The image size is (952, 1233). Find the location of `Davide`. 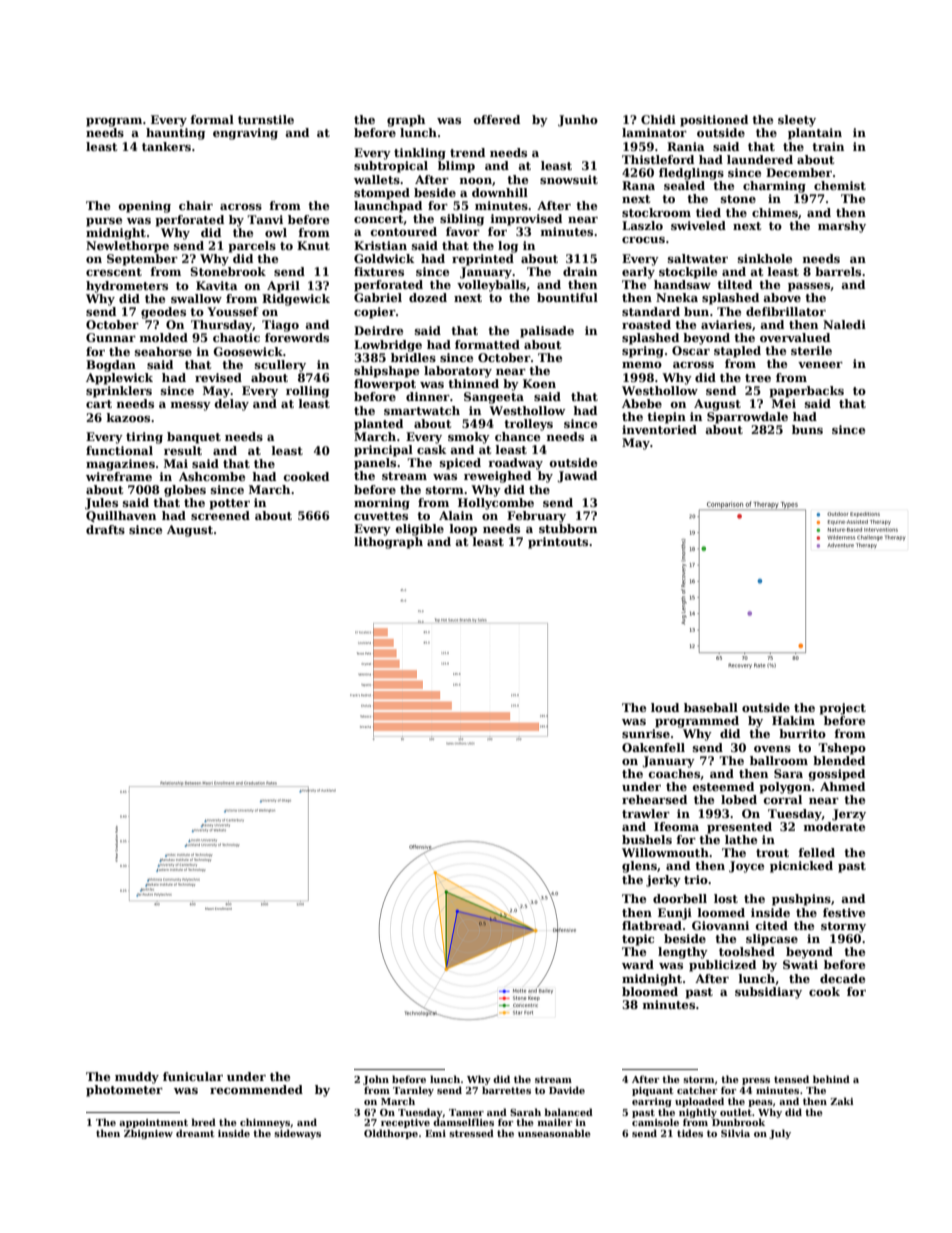

Davide is located at coordinates (567, 1090).
